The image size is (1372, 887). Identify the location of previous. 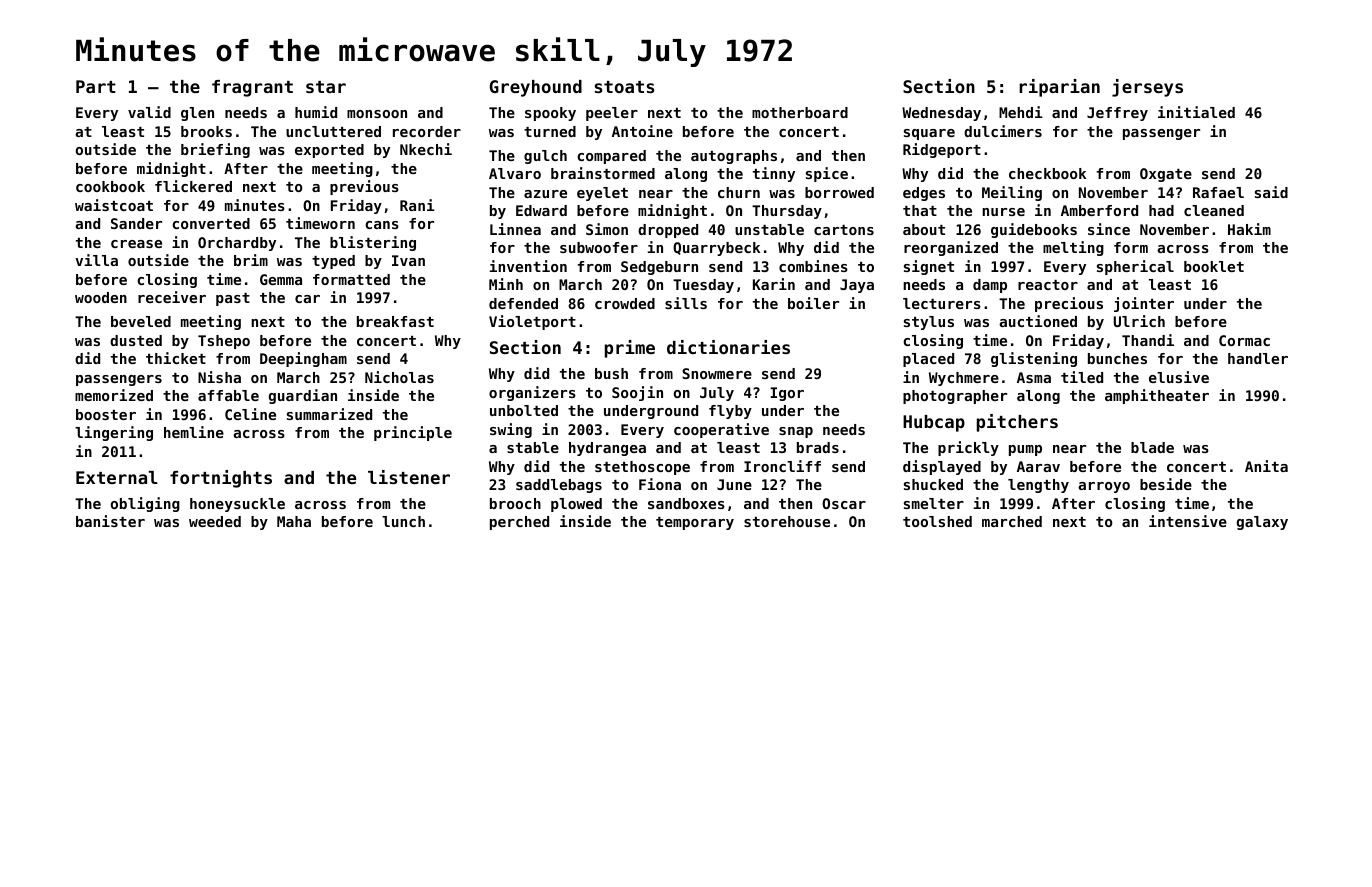
(364, 187).
